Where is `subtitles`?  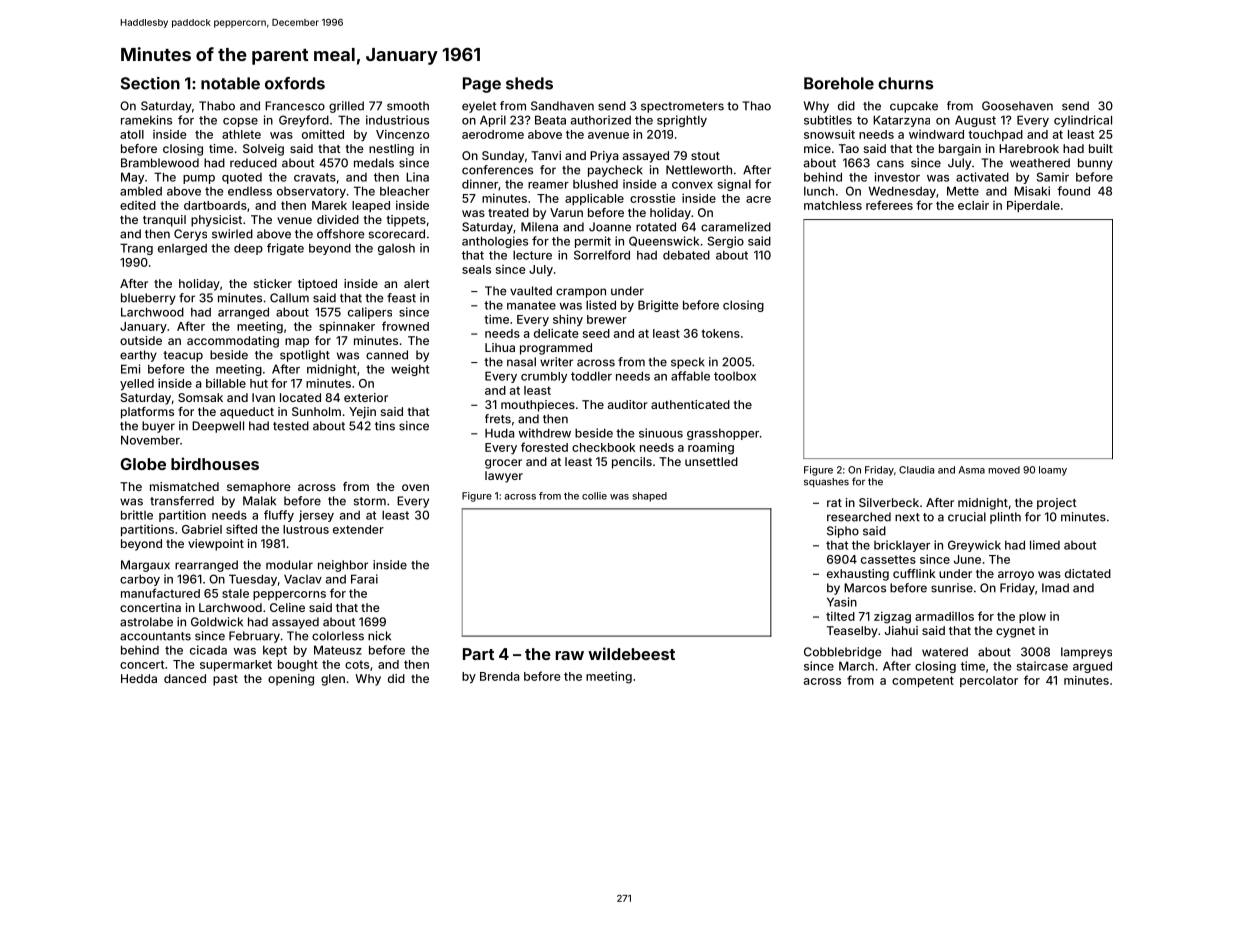
subtitles is located at coordinates (828, 120).
